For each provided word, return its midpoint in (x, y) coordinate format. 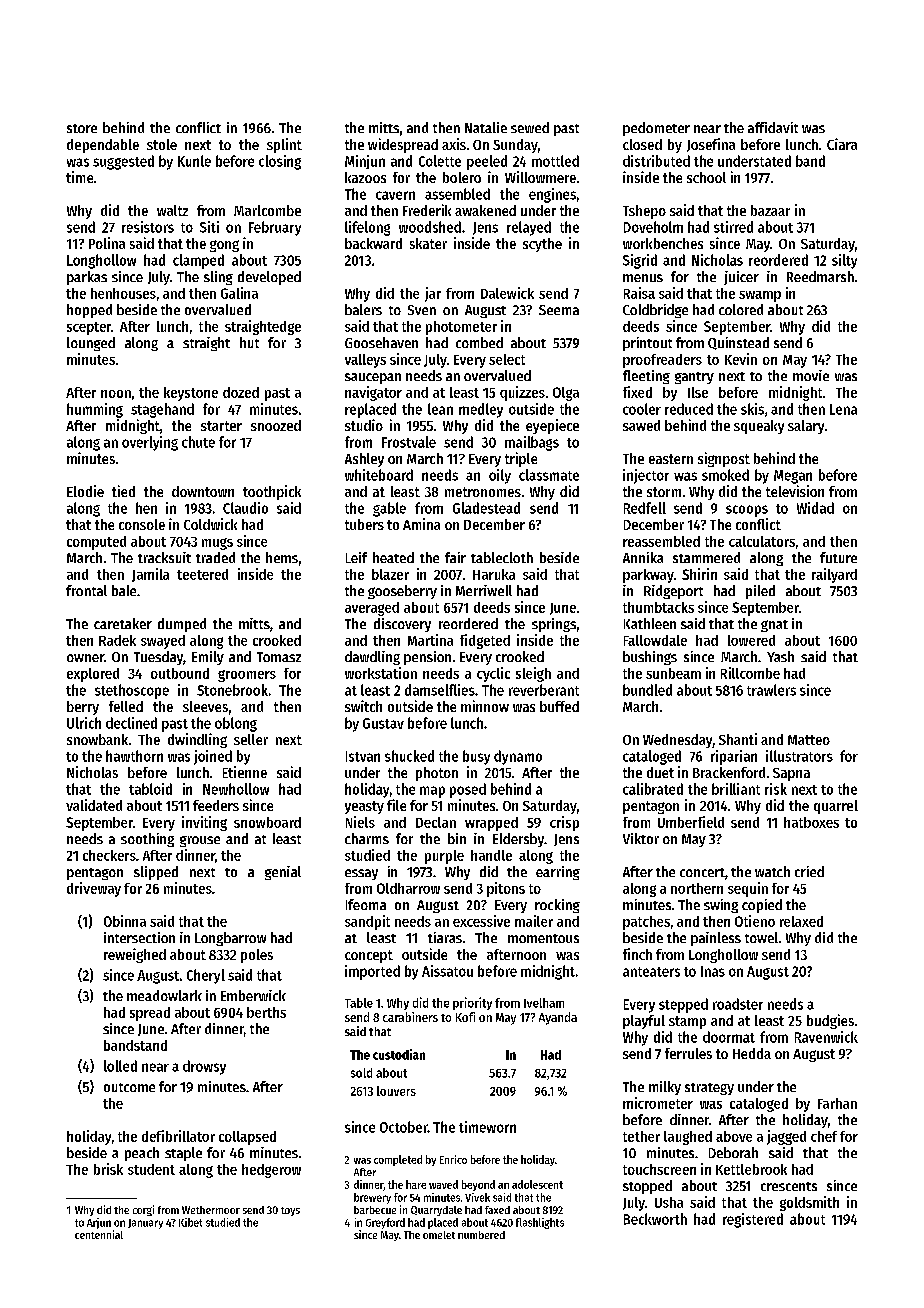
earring (558, 873)
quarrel (836, 807)
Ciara (842, 144)
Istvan (363, 756)
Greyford (385, 1223)
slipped (156, 873)
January (145, 1224)
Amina (421, 524)
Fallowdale (655, 640)
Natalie (486, 127)
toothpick (272, 492)
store (82, 128)
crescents (789, 1186)
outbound (180, 673)
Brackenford (729, 772)
